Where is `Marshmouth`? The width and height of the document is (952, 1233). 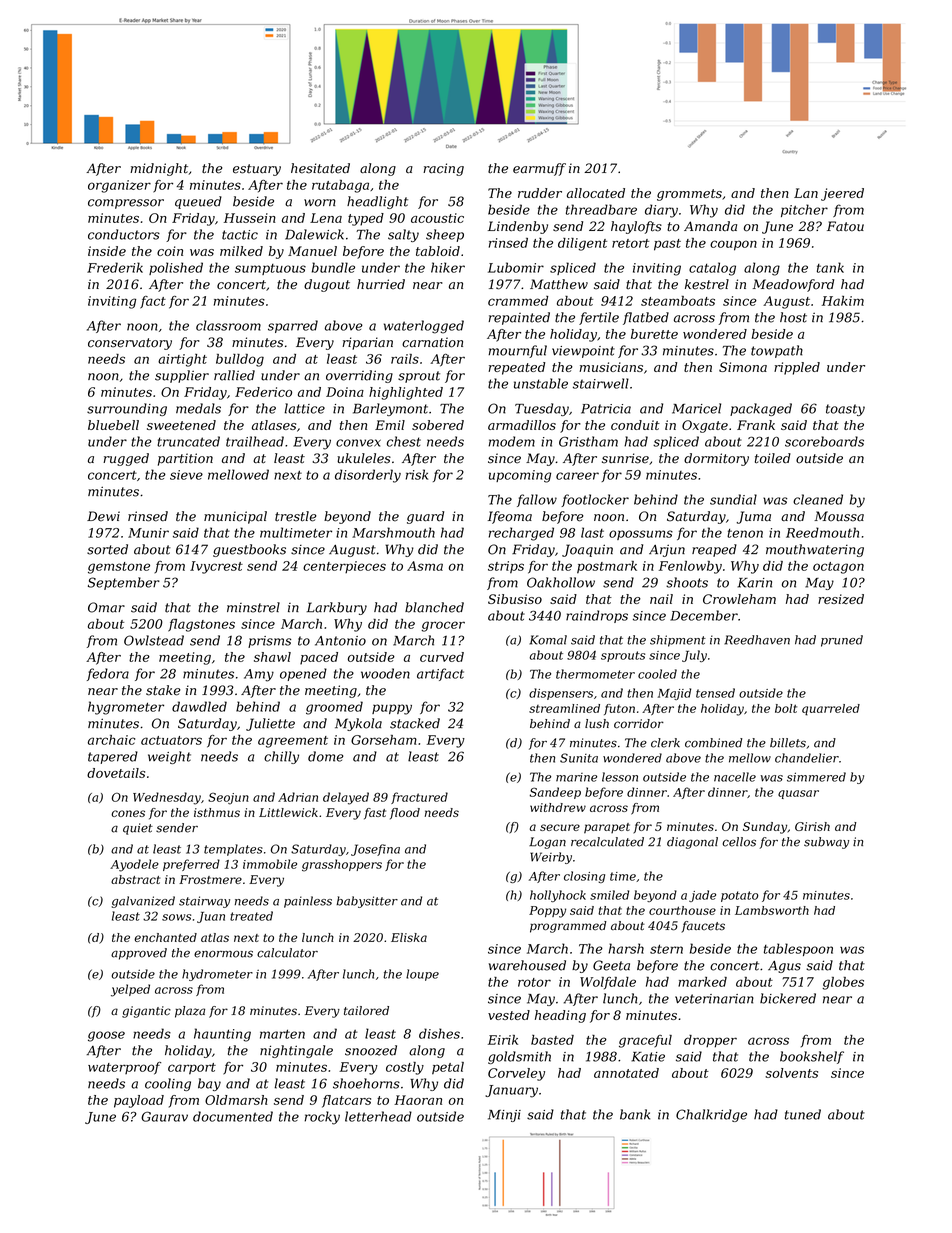 Marshmouth is located at coordinates (393, 532).
